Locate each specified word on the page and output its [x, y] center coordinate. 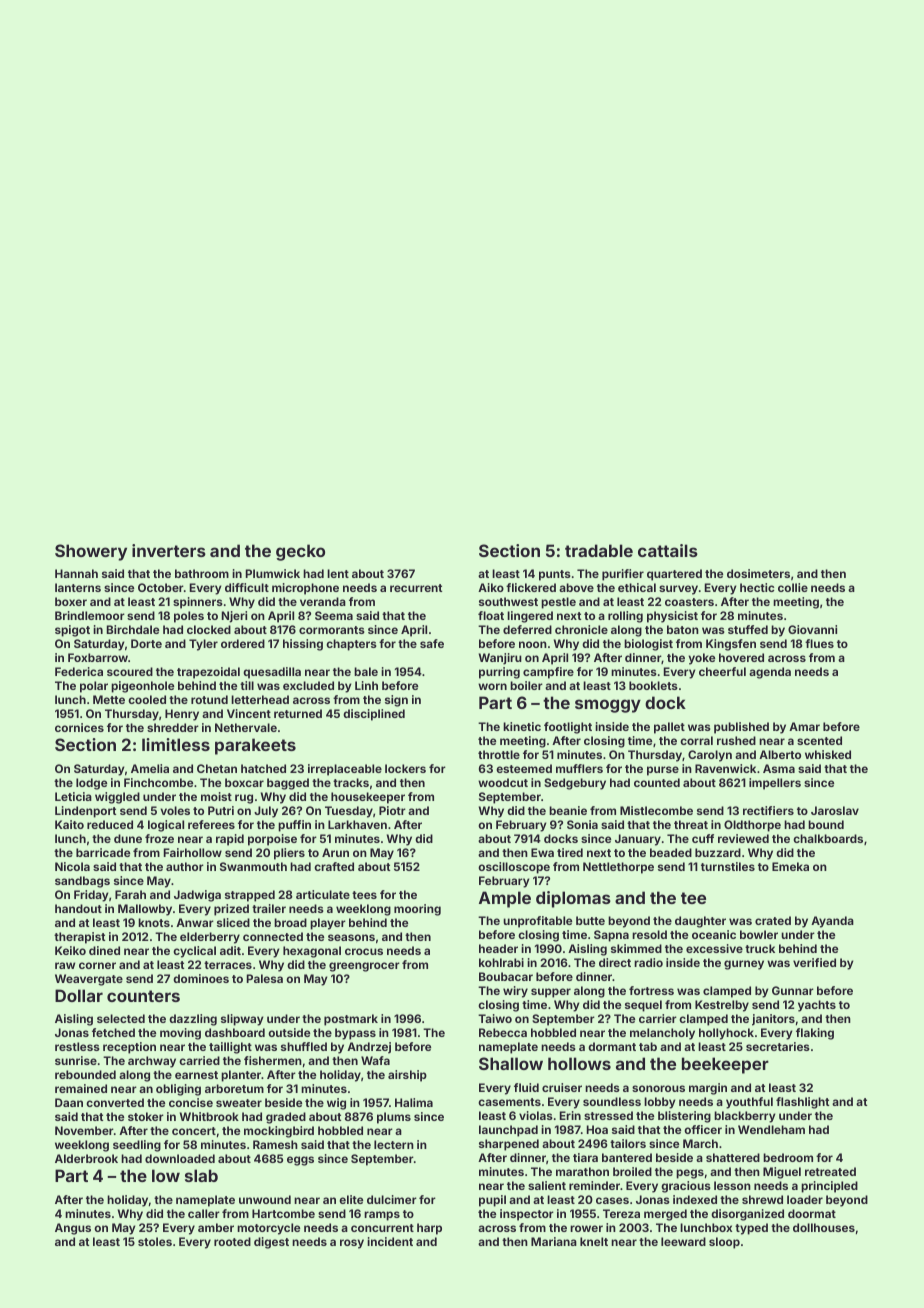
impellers [775, 784]
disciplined [374, 715]
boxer [71, 601]
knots [154, 922]
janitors [773, 1020]
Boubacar [506, 976]
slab [201, 1175]
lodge [91, 784]
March [700, 1143]
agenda [770, 673]
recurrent [416, 588]
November [84, 1130]
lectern [394, 1144]
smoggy [608, 706]
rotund [209, 699]
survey [678, 590]
